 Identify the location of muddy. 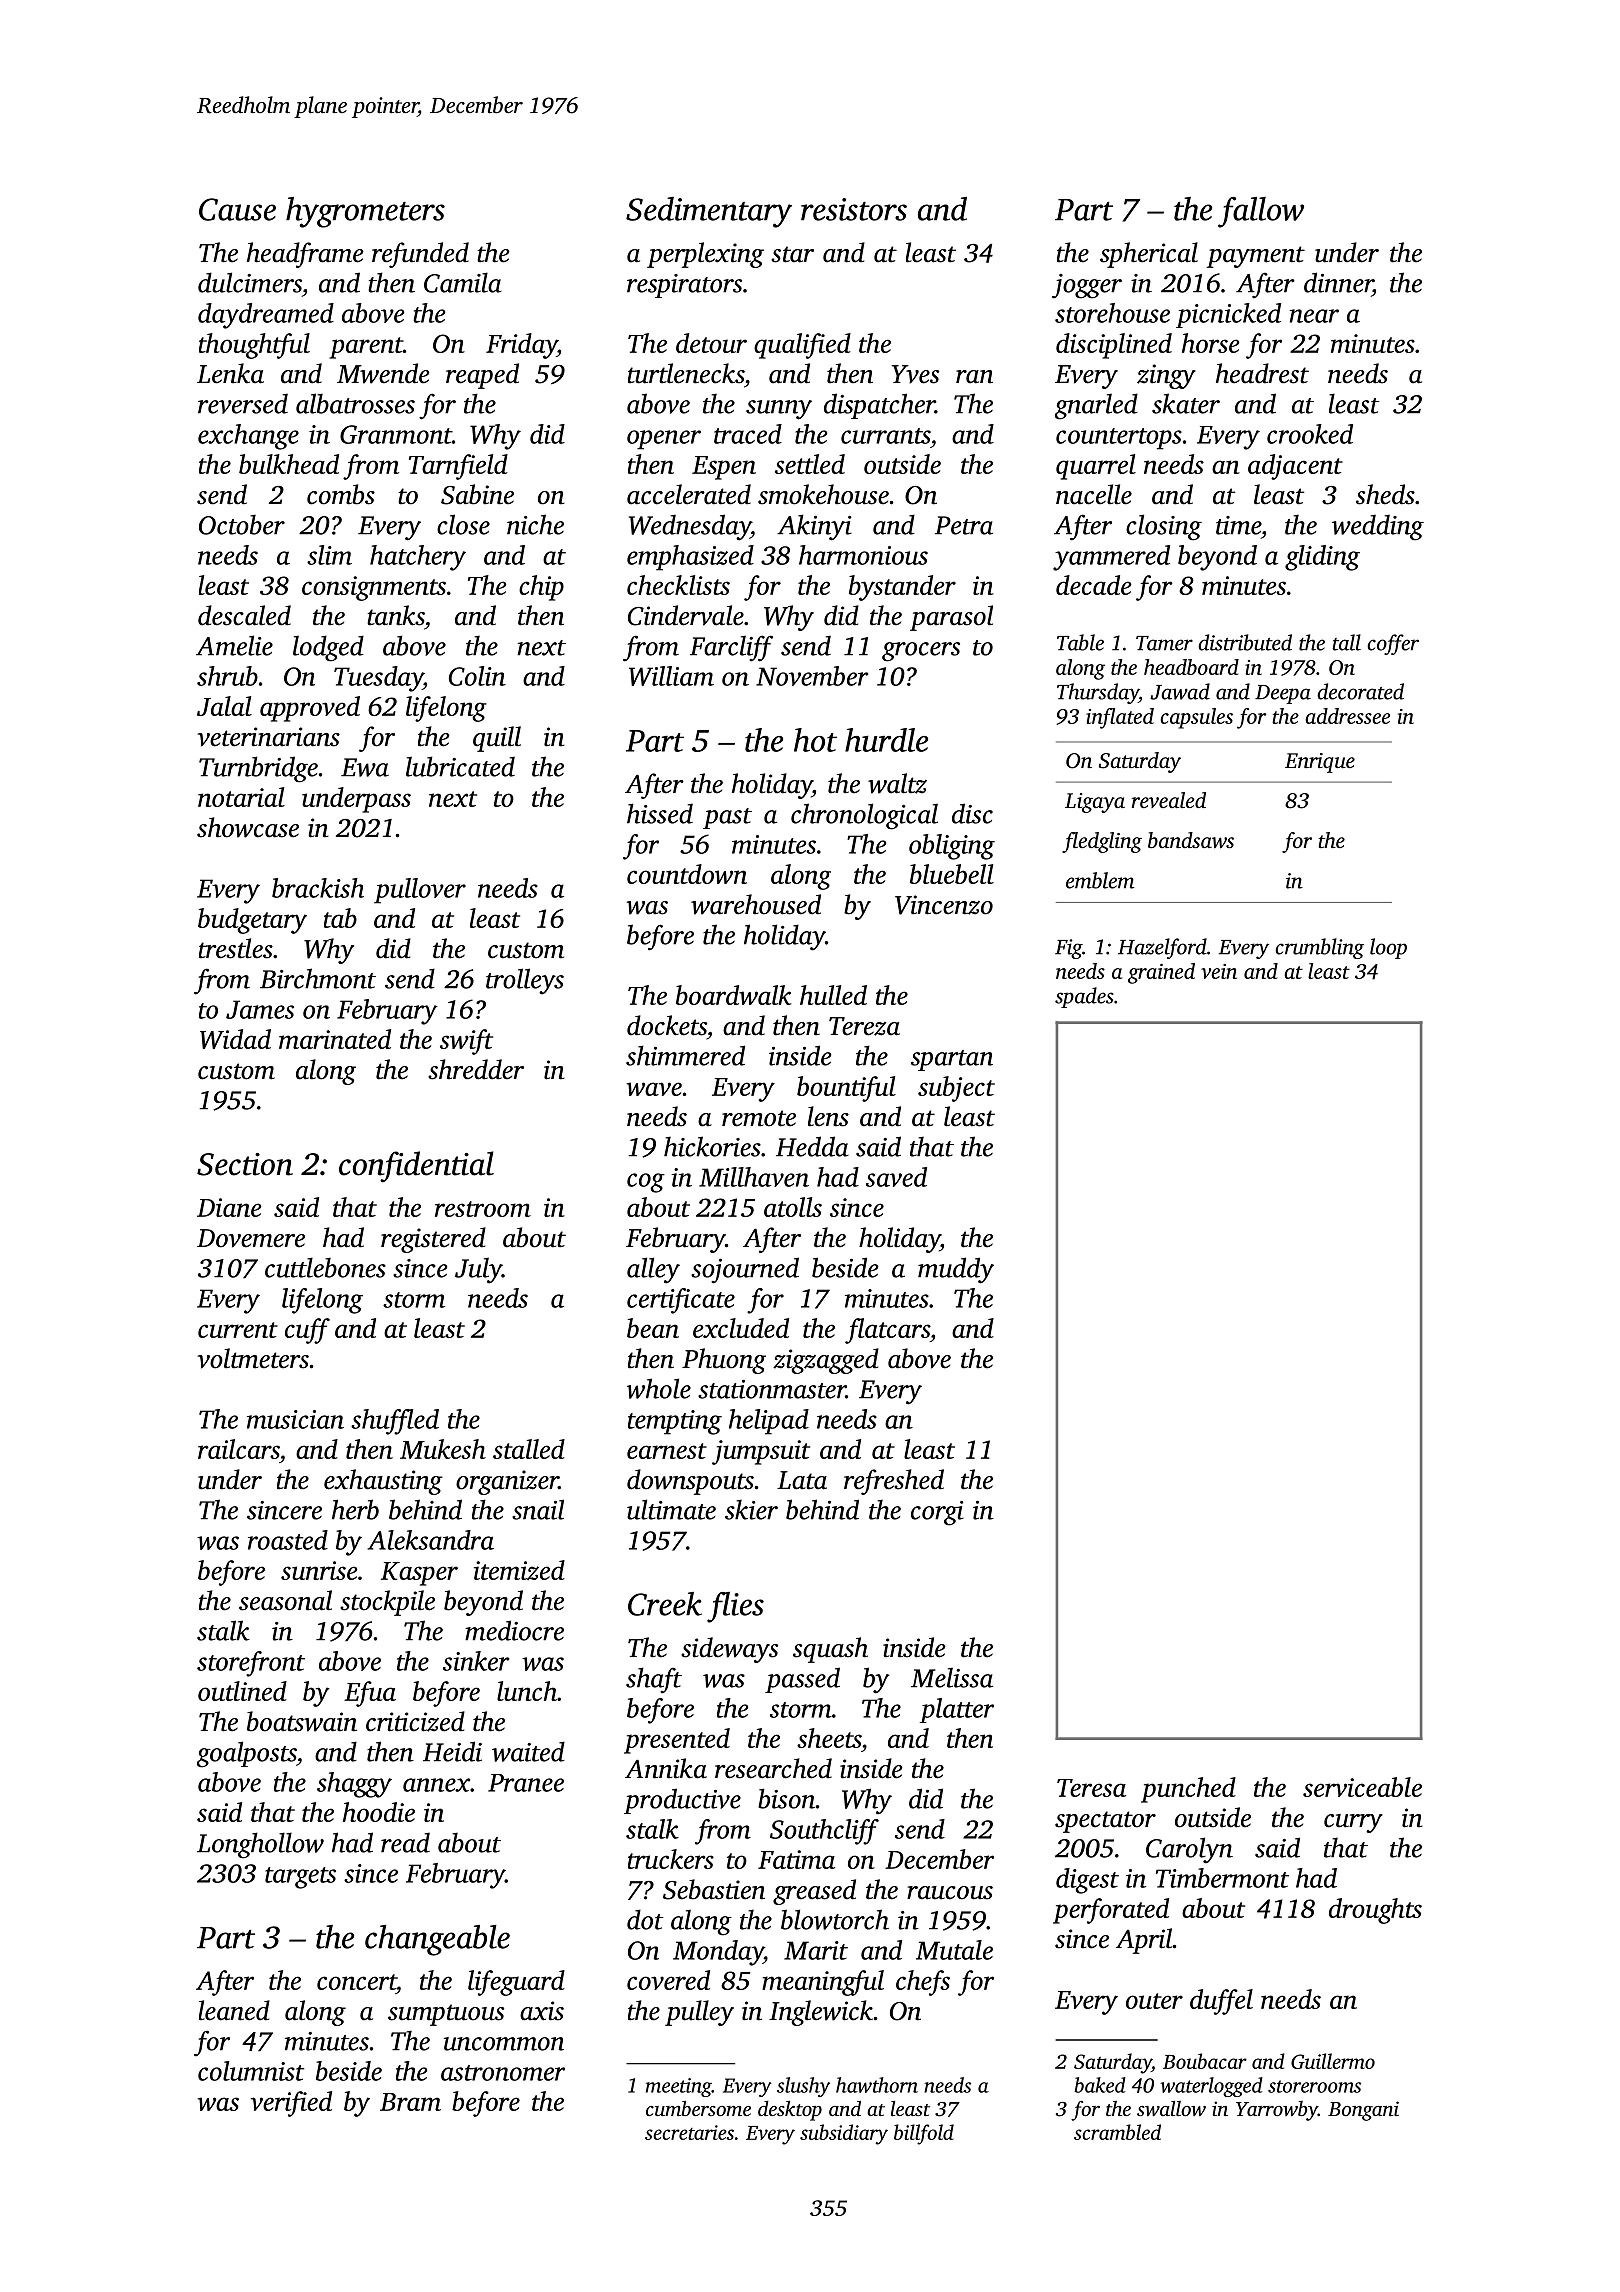
(956, 1270).
